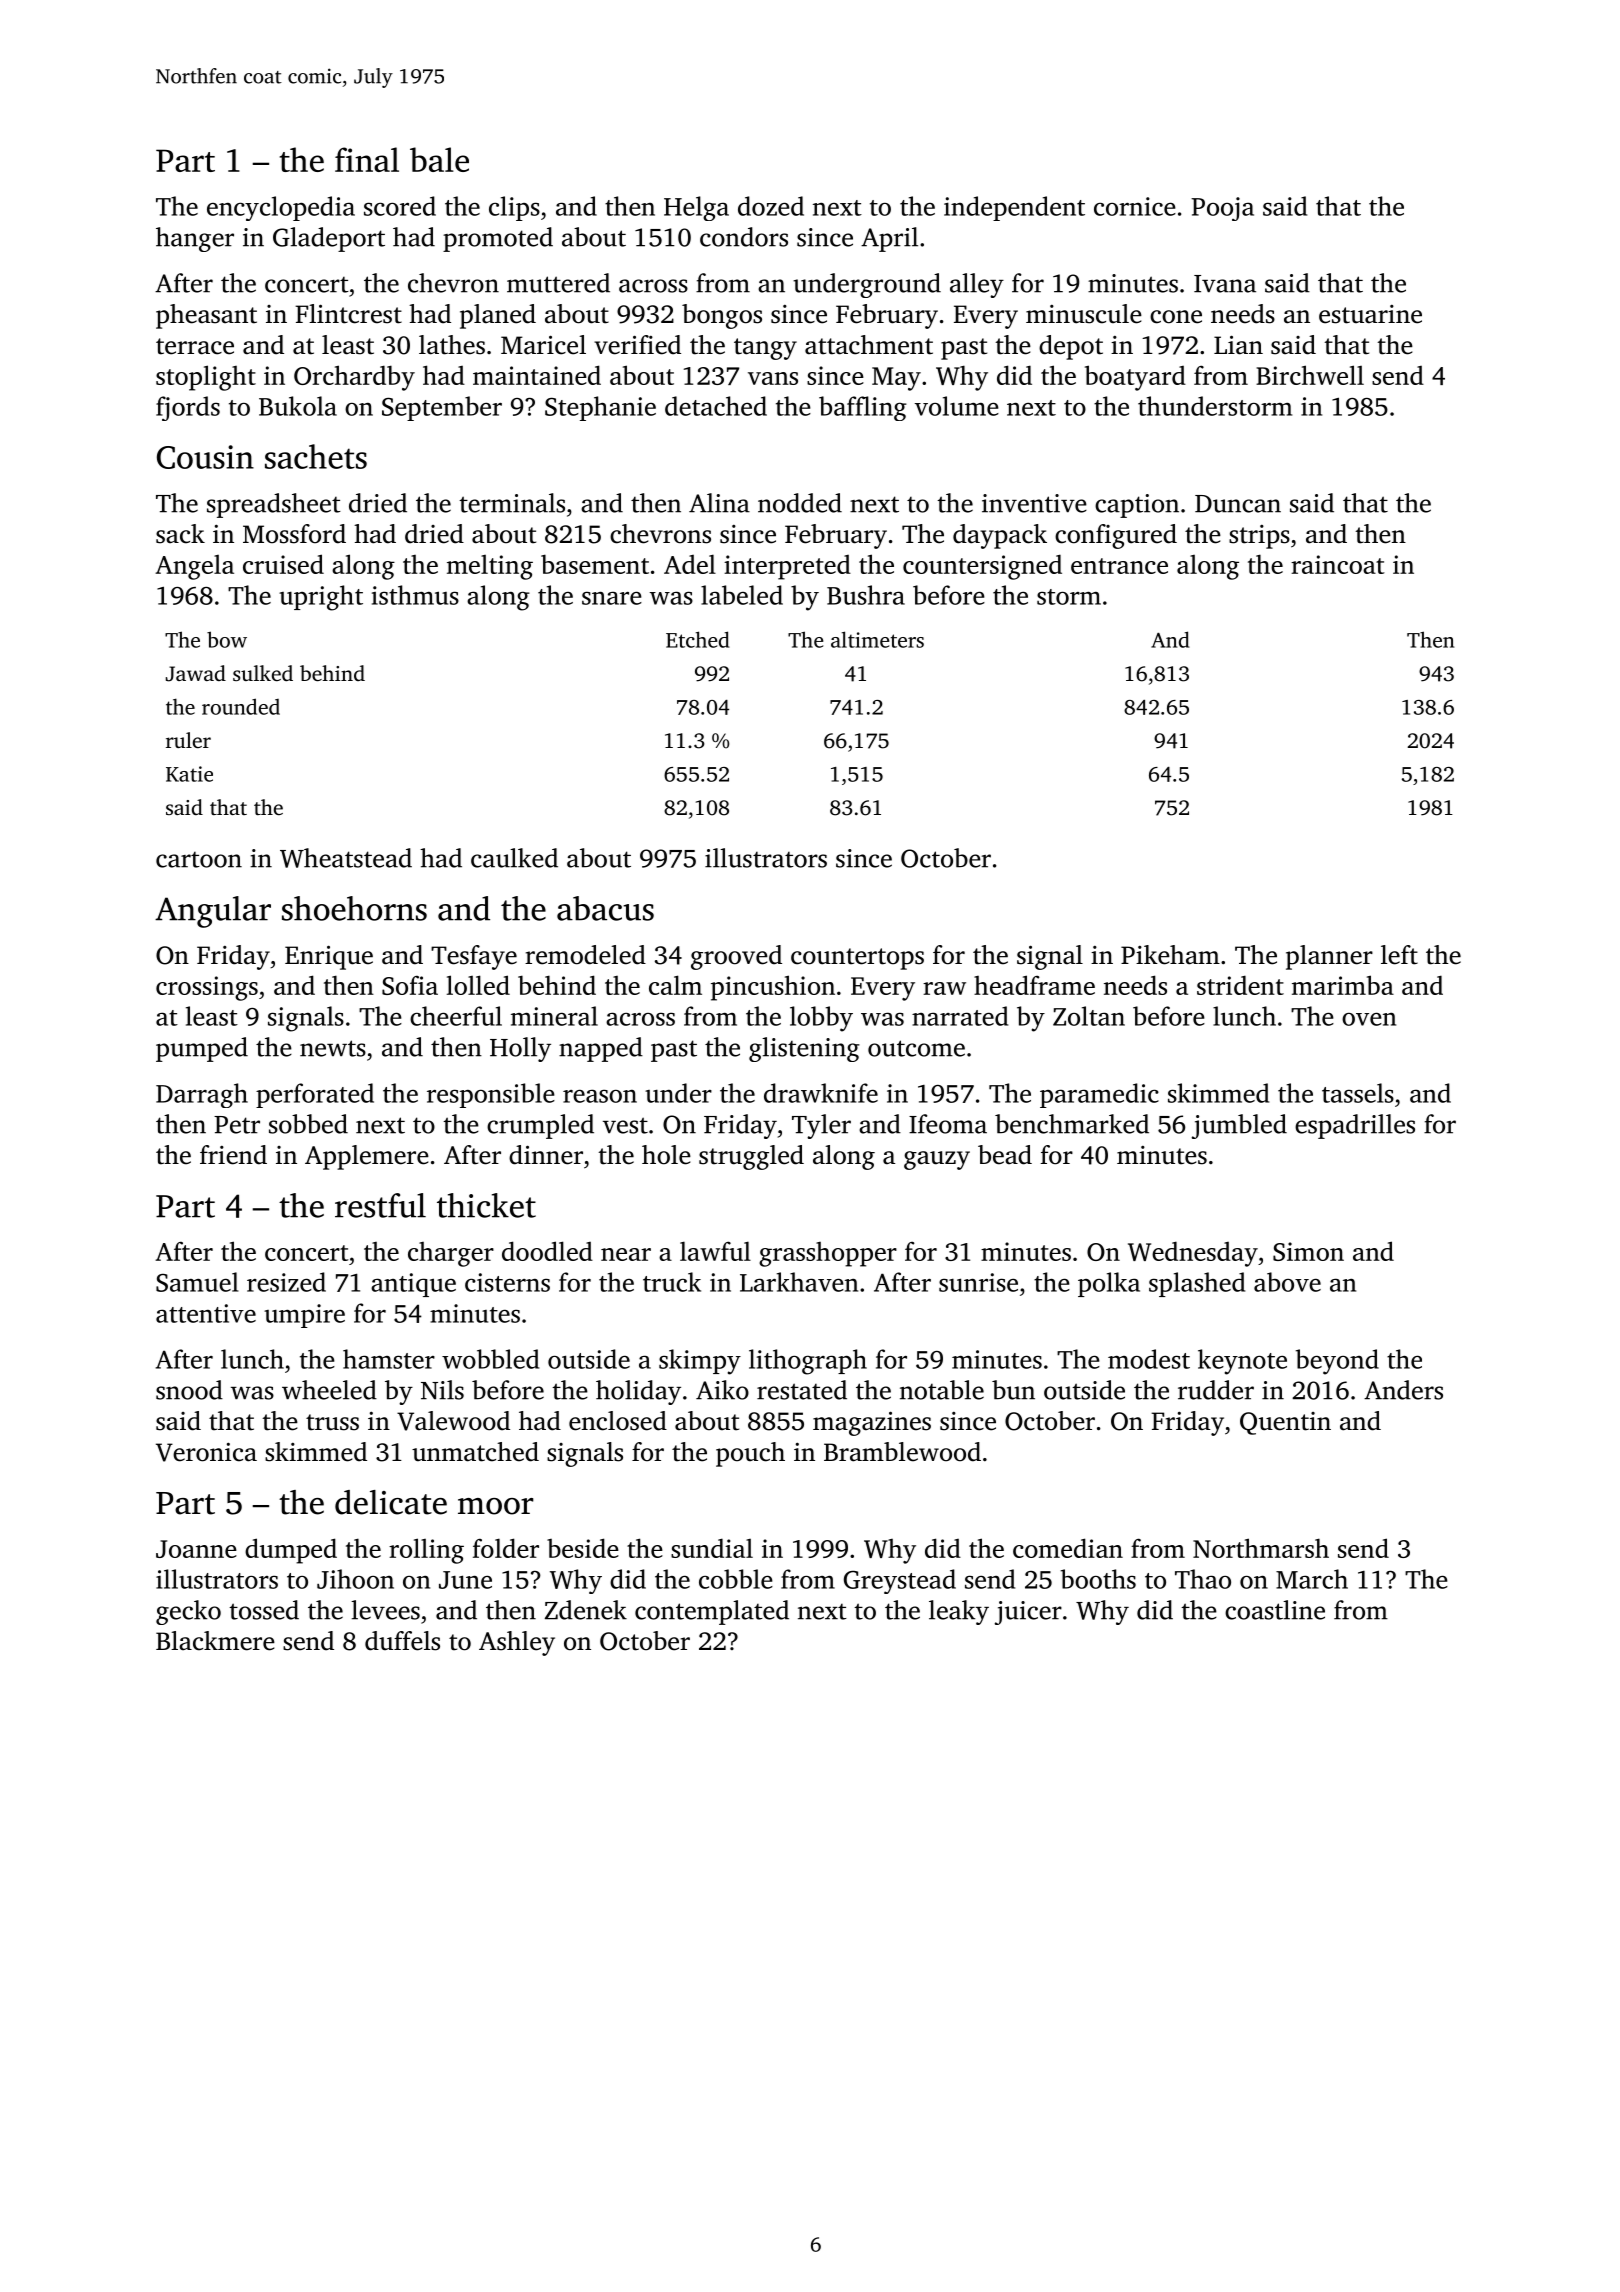  Describe the element at coordinates (716, 406) in the page. I see `detached` at that location.
